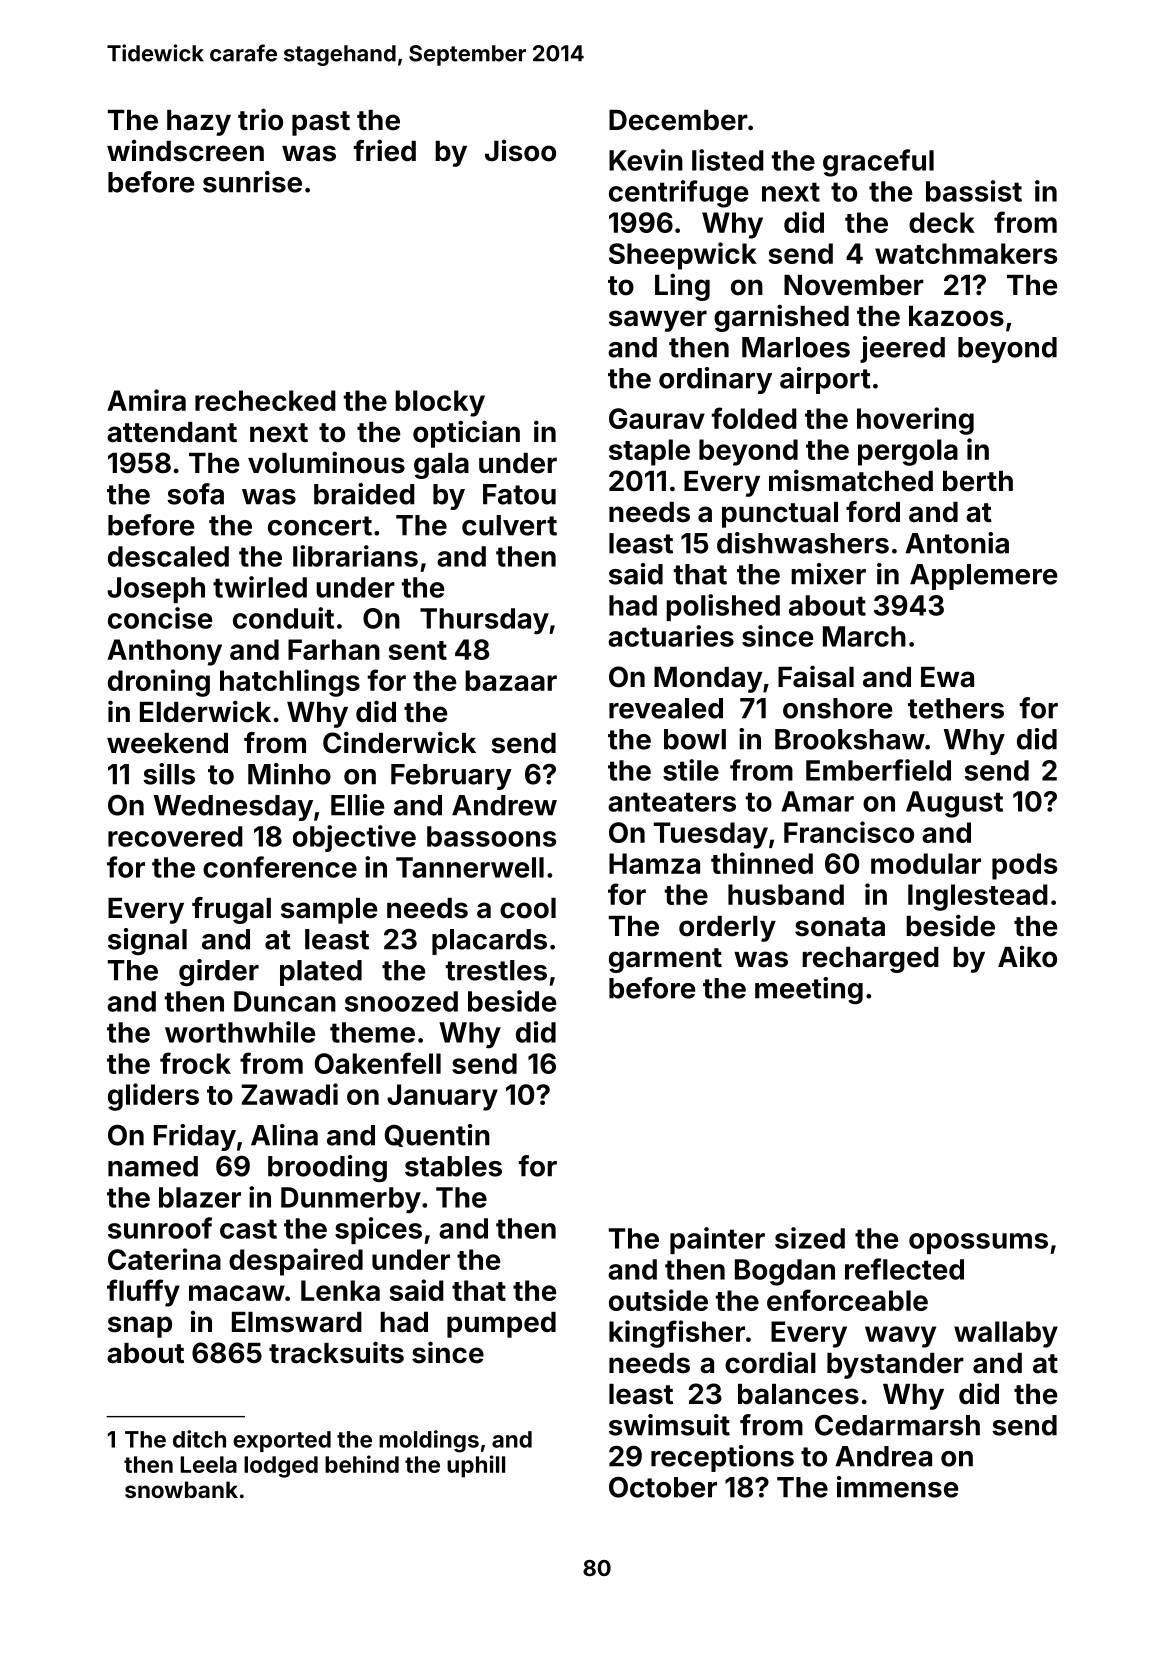  I want to click on December, so click(678, 120).
